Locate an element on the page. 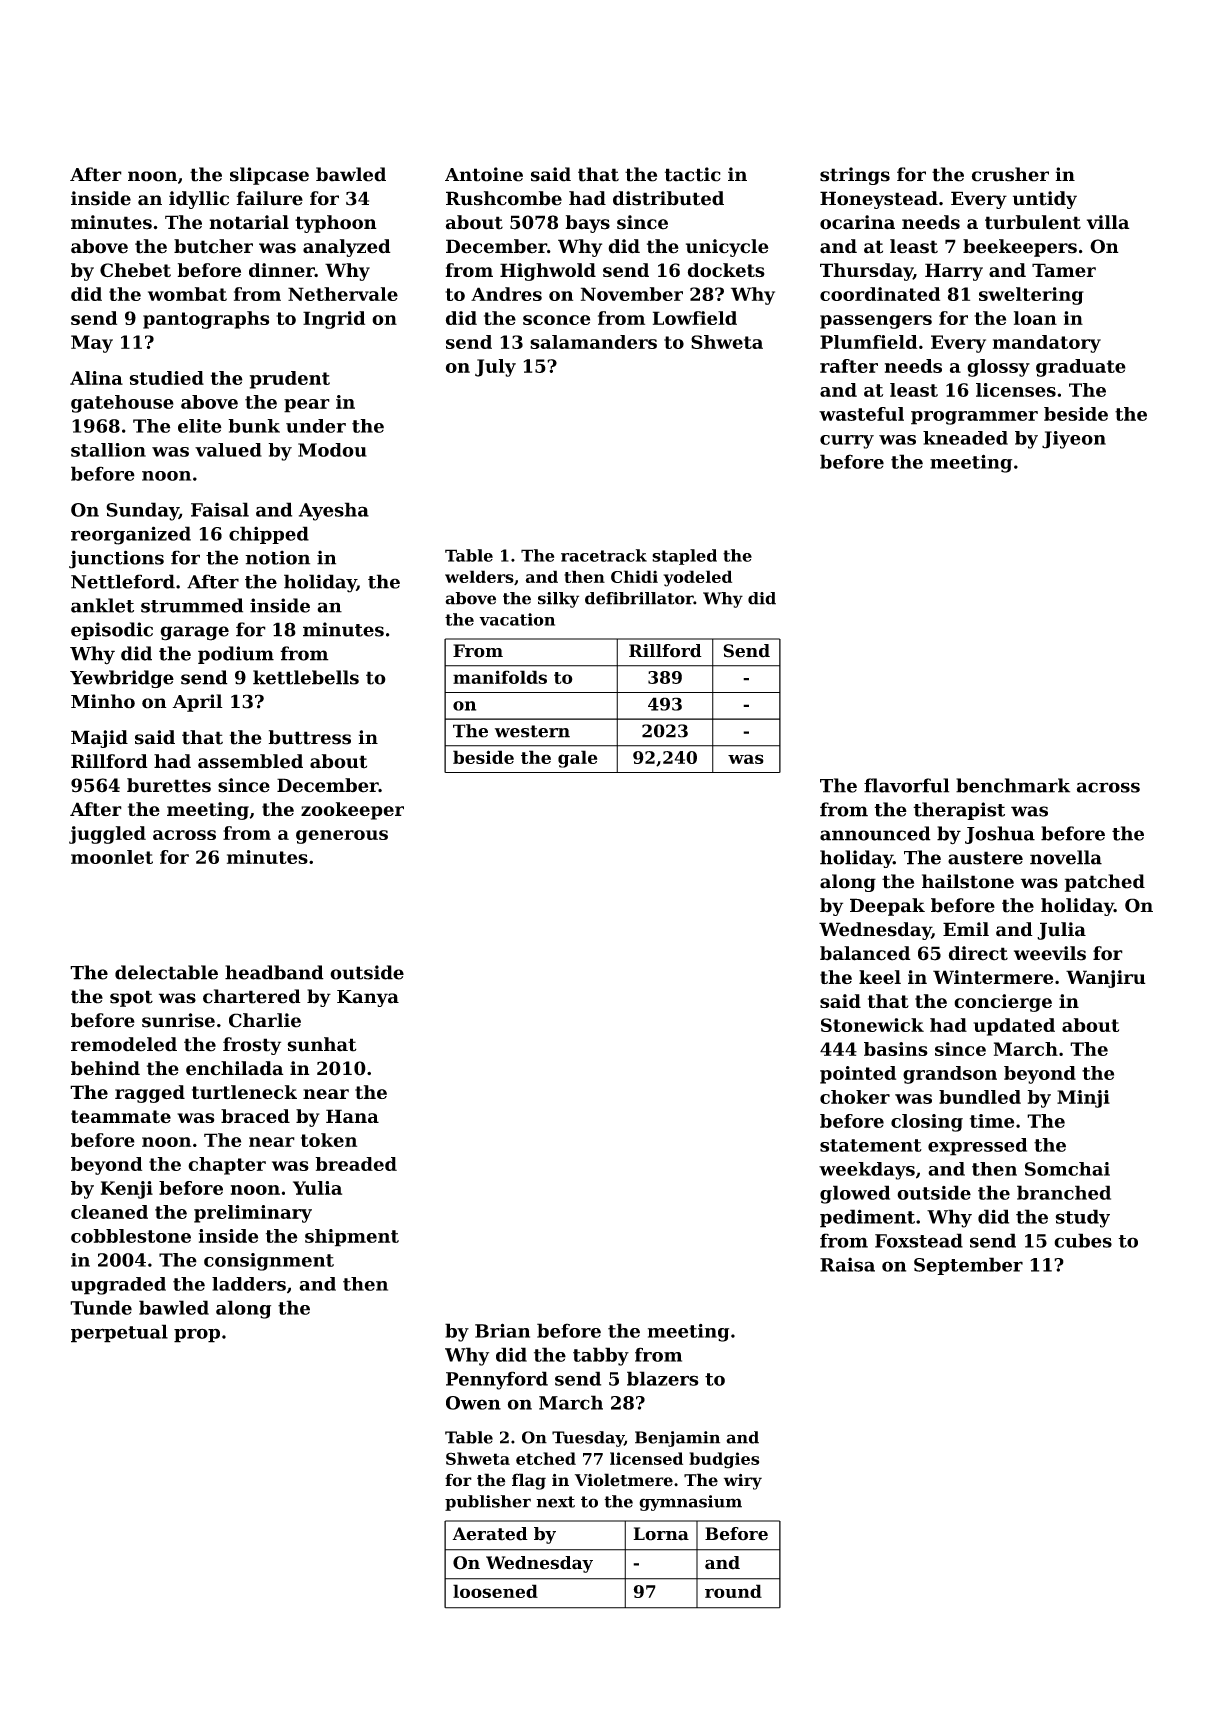 This document has height=1733, width=1225. loosened is located at coordinates (495, 1591).
